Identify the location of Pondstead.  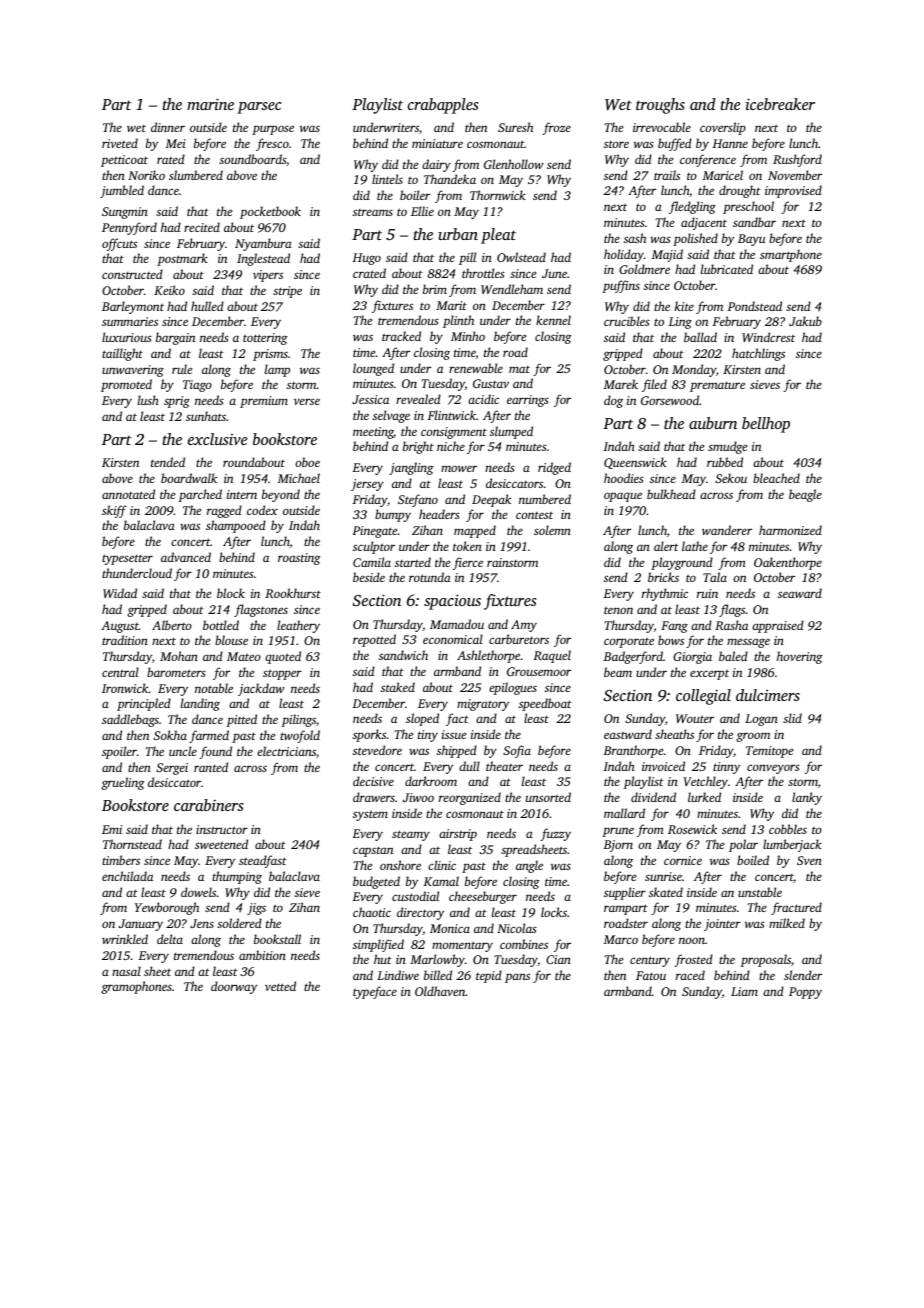
(754, 306).
